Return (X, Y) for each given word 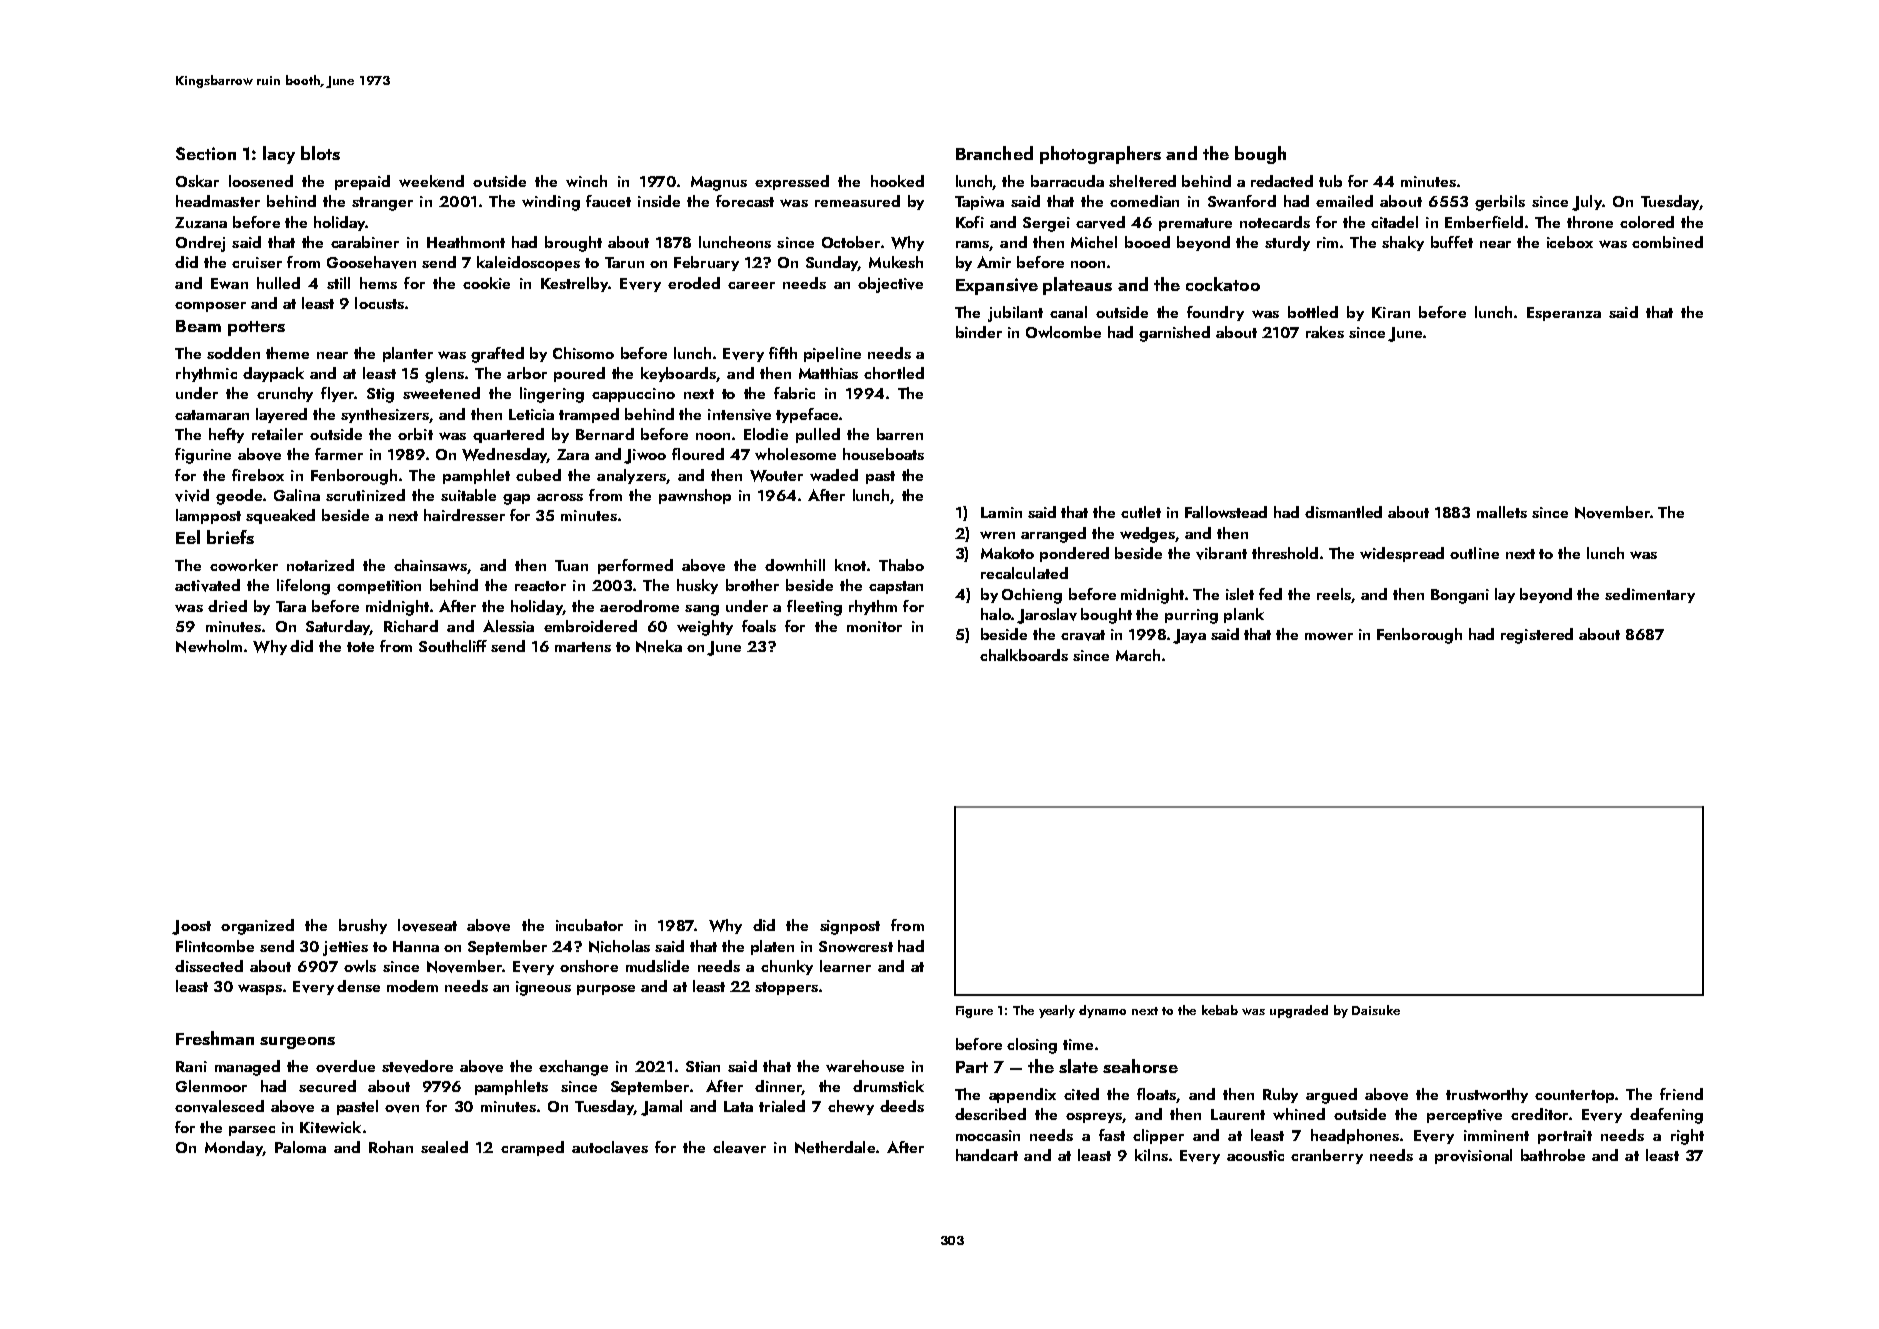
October (851, 242)
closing (1032, 1046)
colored (1647, 222)
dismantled (1343, 512)
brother (752, 585)
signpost (850, 927)
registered (1537, 636)
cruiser (257, 262)
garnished (1174, 334)
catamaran (212, 415)
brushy (363, 926)
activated (207, 585)
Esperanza (1564, 314)
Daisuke (1376, 1010)
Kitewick (330, 1127)
